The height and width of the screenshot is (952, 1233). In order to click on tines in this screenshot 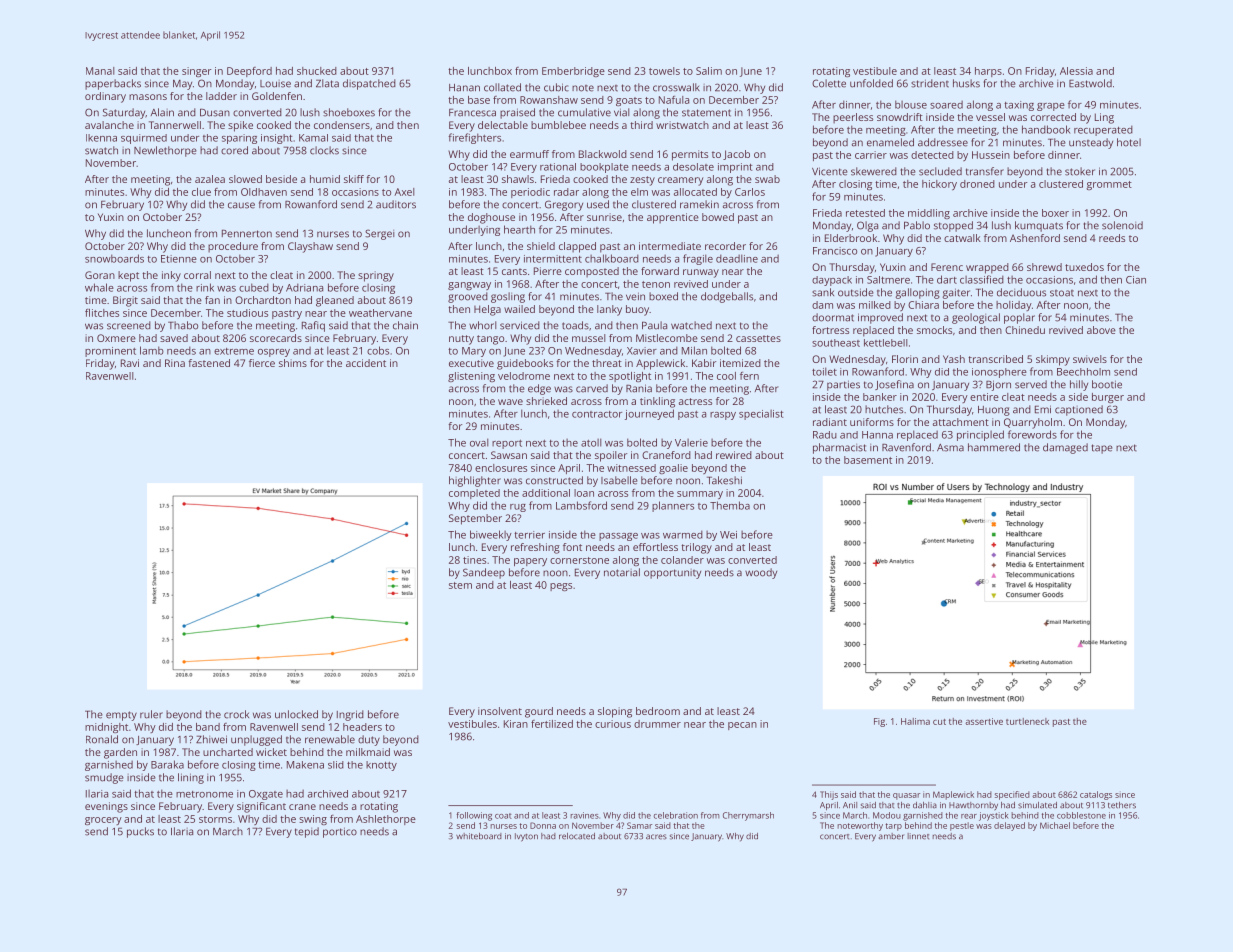, I will do `click(474, 560)`.
